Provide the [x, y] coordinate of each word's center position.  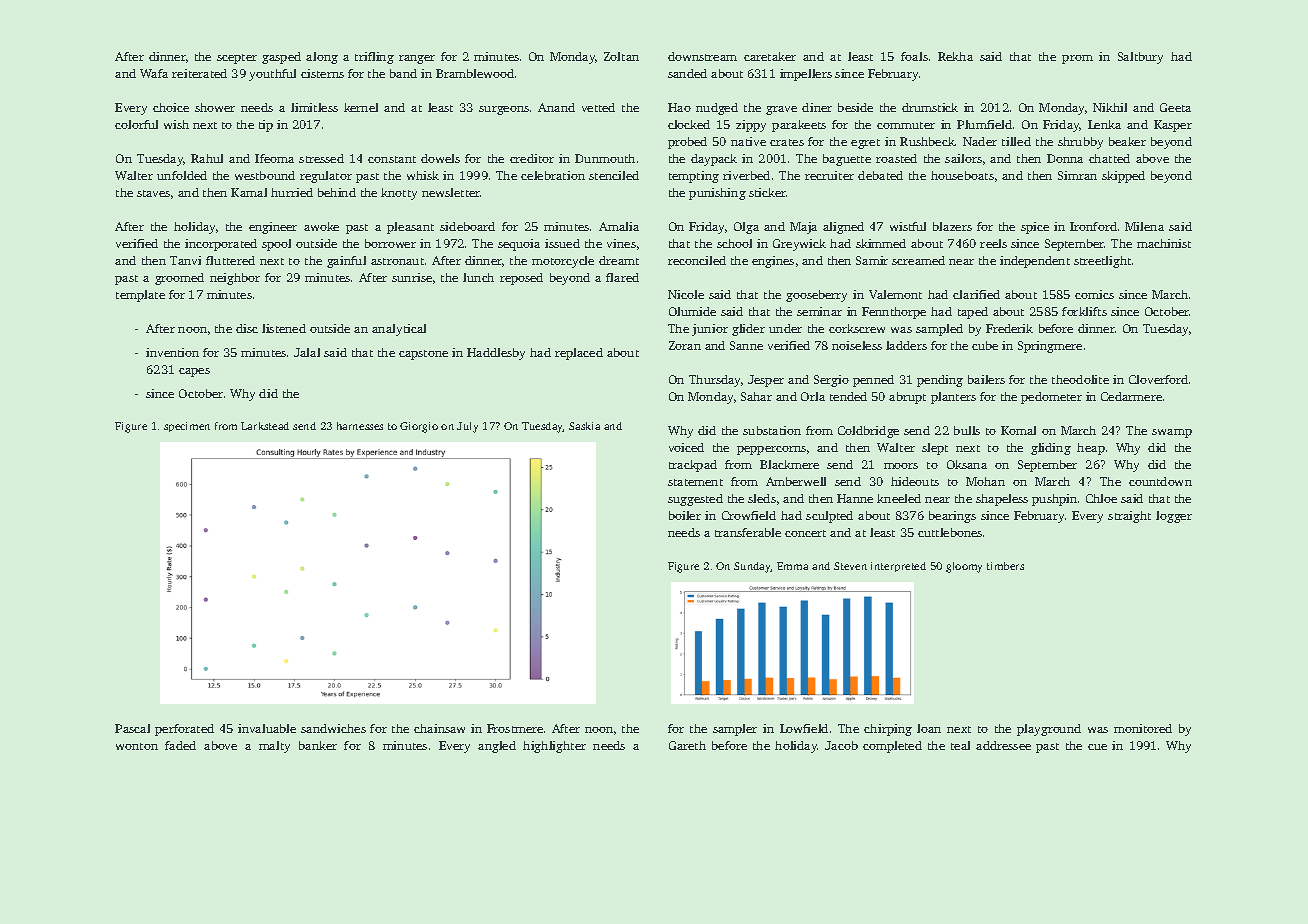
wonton [137, 746]
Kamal [249, 192]
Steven [850, 566]
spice [1035, 228]
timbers [1005, 566]
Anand [556, 107]
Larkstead [265, 426]
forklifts [1084, 311]
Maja [803, 228]
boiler [685, 515]
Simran [1077, 175]
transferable [748, 532]
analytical [399, 330]
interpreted [898, 567]
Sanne [746, 345]
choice [171, 107]
